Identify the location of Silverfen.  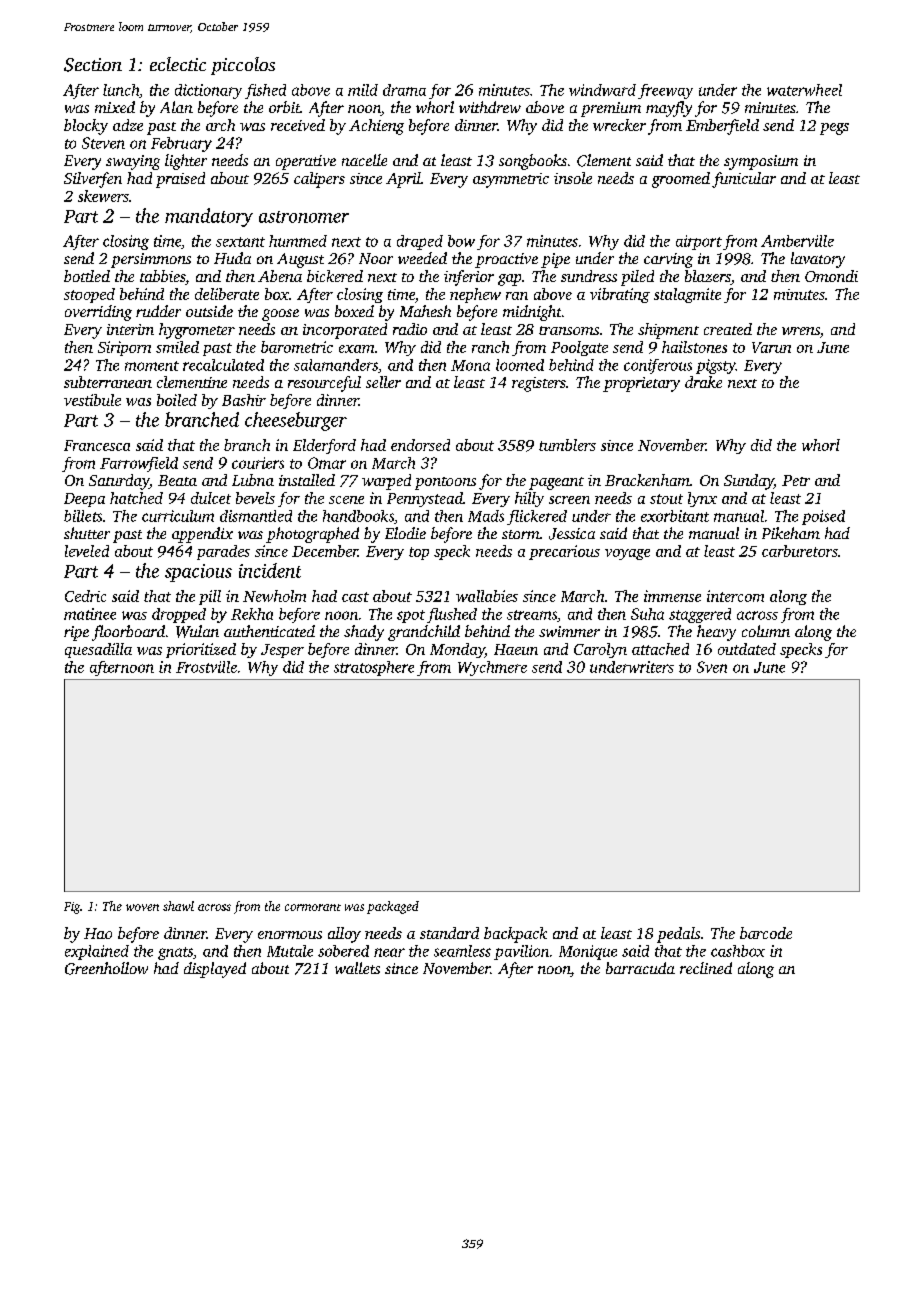
(93, 180).
